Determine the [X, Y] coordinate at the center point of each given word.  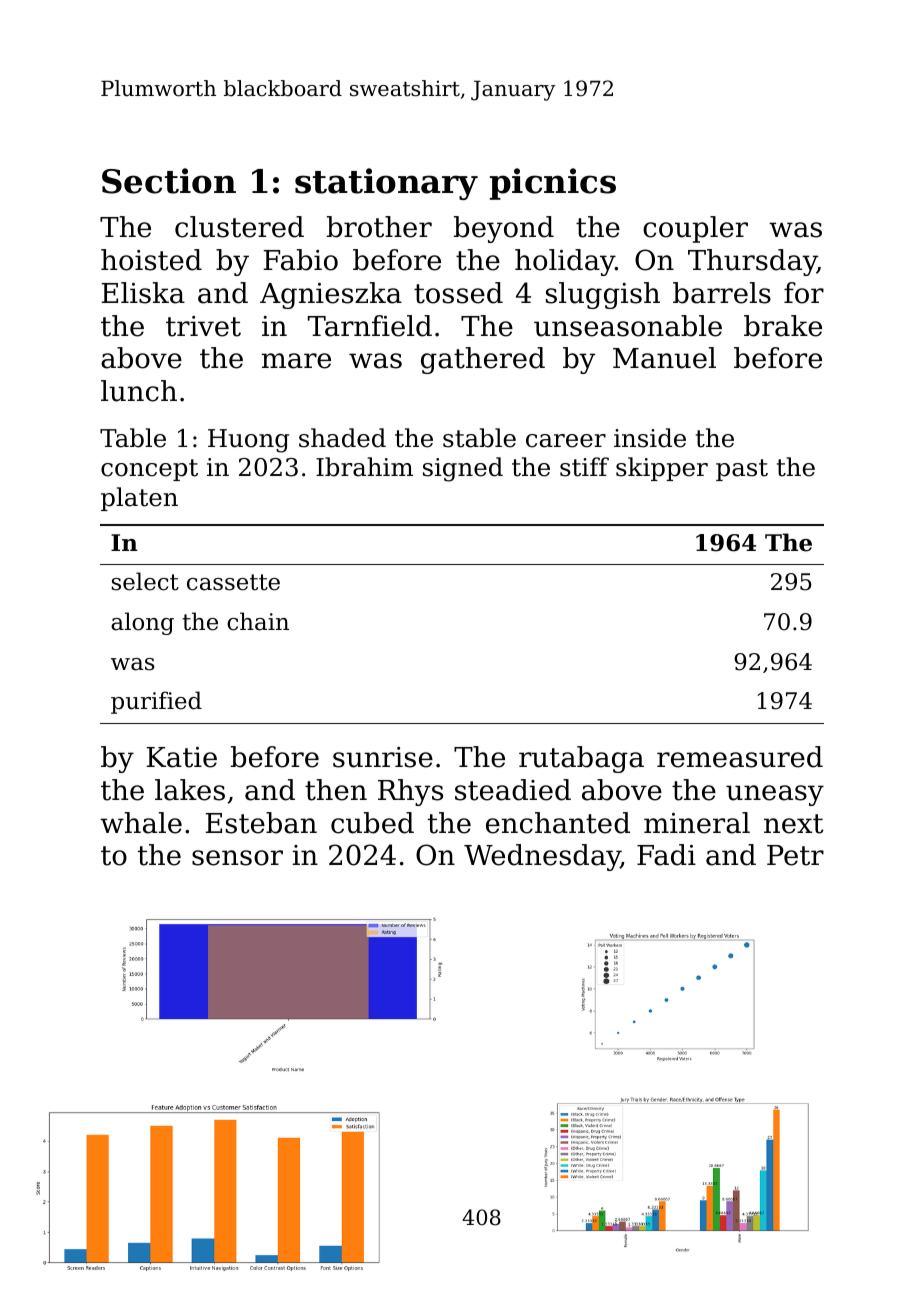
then [336, 790]
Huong [248, 441]
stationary [386, 184]
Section [169, 181]
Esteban [261, 823]
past [742, 470]
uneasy [775, 795]
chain [258, 621]
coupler [695, 229]
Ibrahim [364, 467]
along [142, 623]
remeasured [740, 757]
